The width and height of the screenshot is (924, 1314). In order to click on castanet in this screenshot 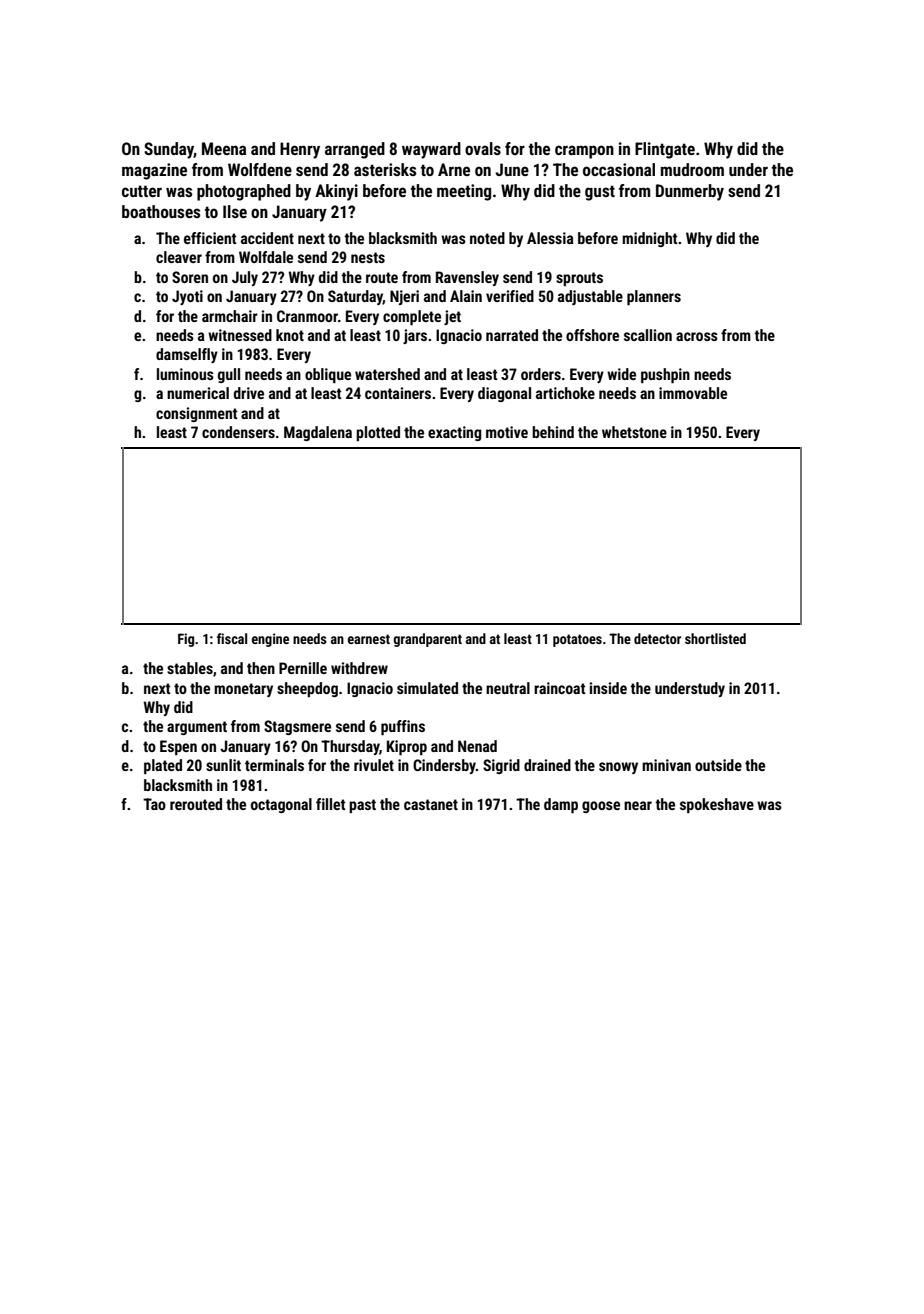, I will do `click(431, 804)`.
